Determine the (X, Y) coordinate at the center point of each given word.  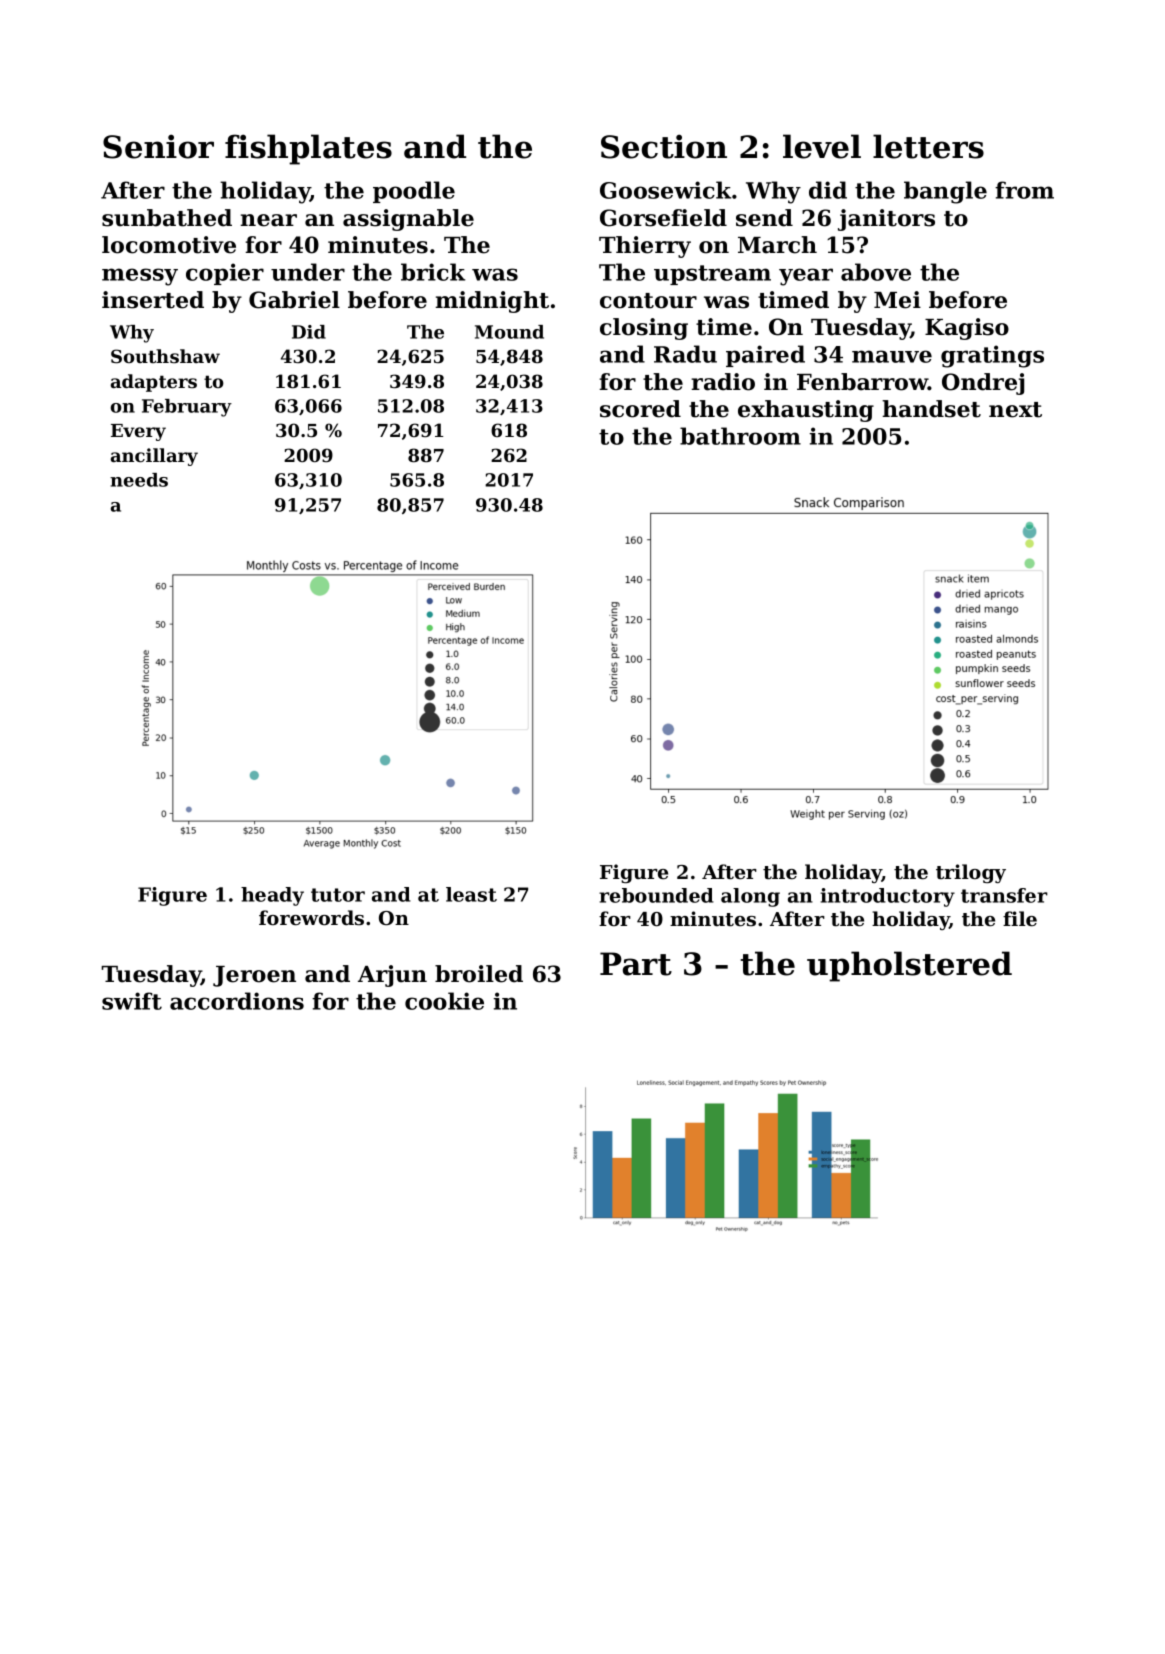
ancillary (154, 457)
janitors (886, 220)
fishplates (308, 149)
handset (931, 409)
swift (132, 1001)
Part (636, 964)
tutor (338, 895)
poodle (414, 192)
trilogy (971, 873)
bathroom (740, 436)
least (471, 894)
